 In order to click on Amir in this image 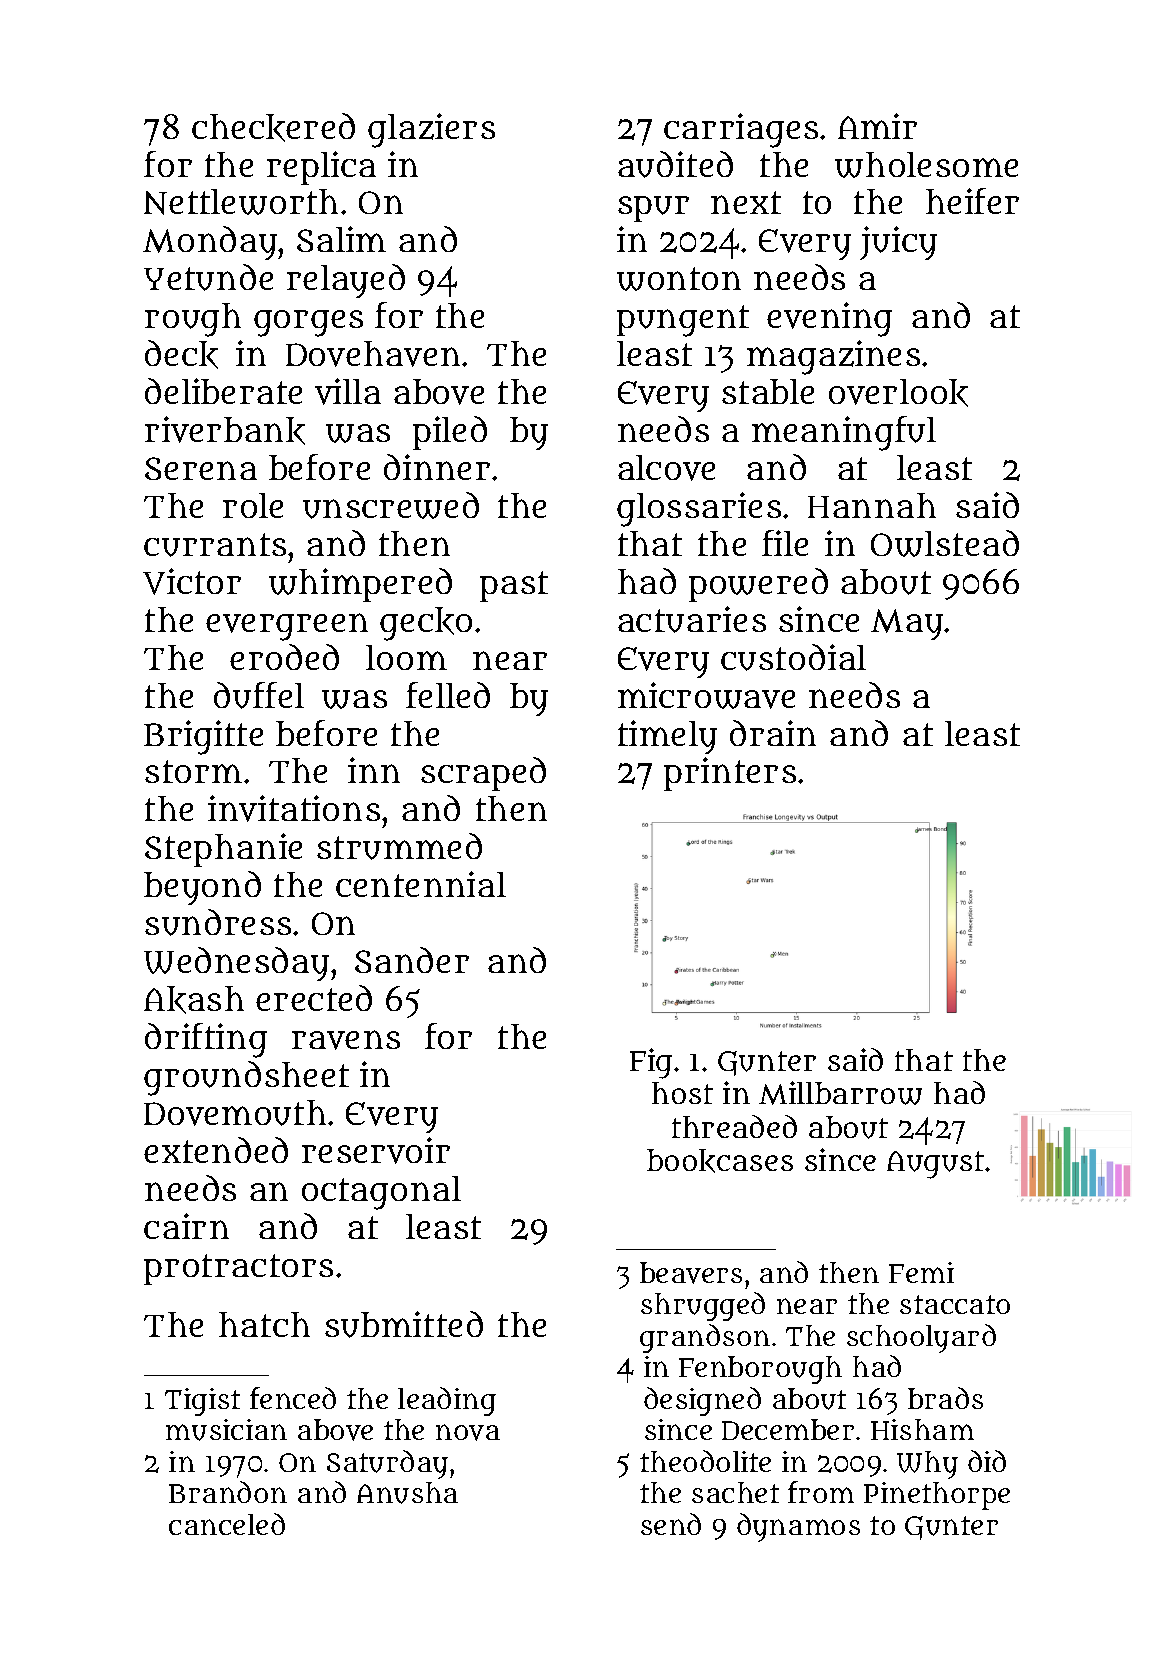, I will do `click(877, 126)`.
